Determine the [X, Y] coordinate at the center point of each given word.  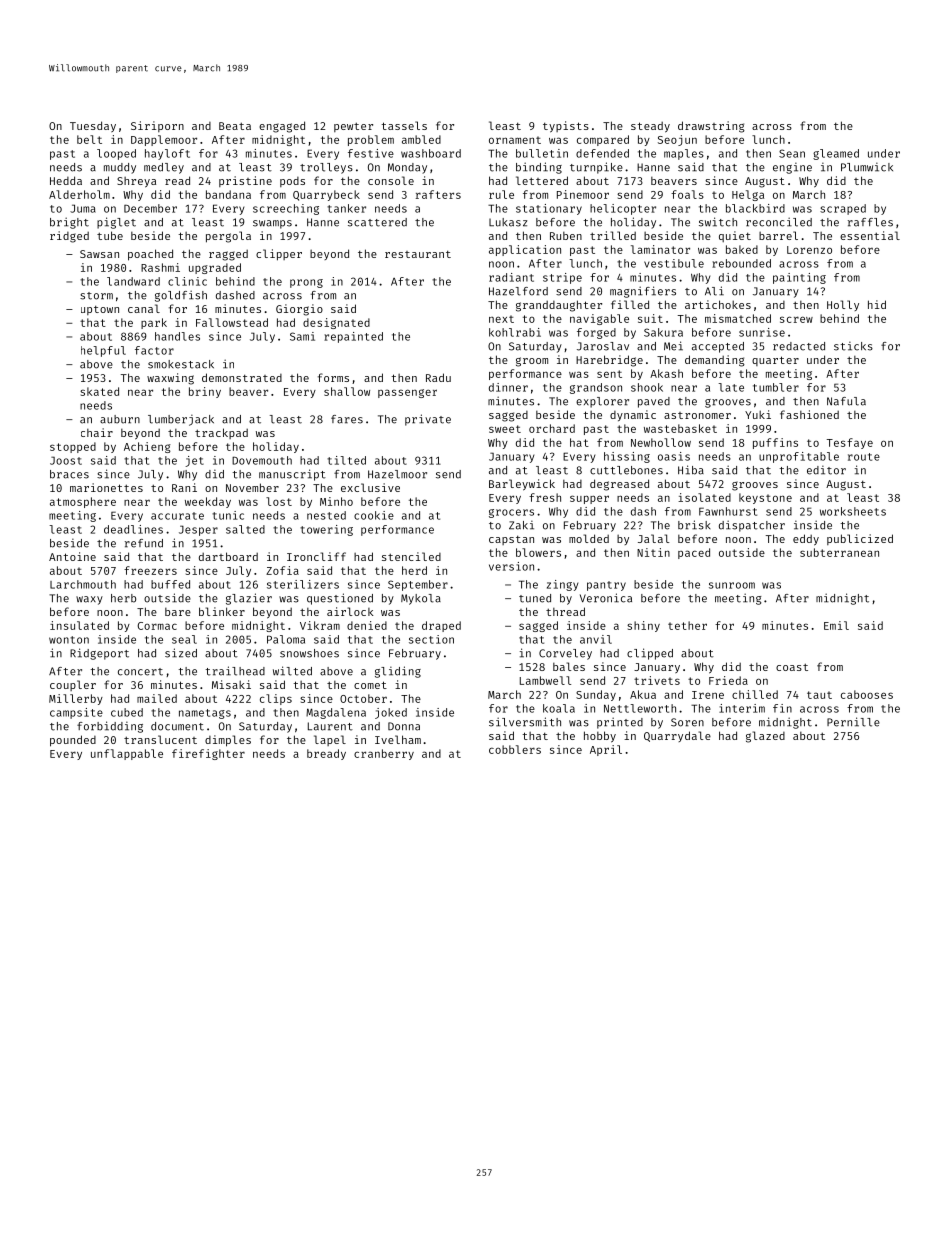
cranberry [384, 754]
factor [154, 350]
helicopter [623, 209]
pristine [245, 181]
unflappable [127, 754]
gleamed [836, 154]
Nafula [846, 401]
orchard [552, 428]
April [606, 750]
